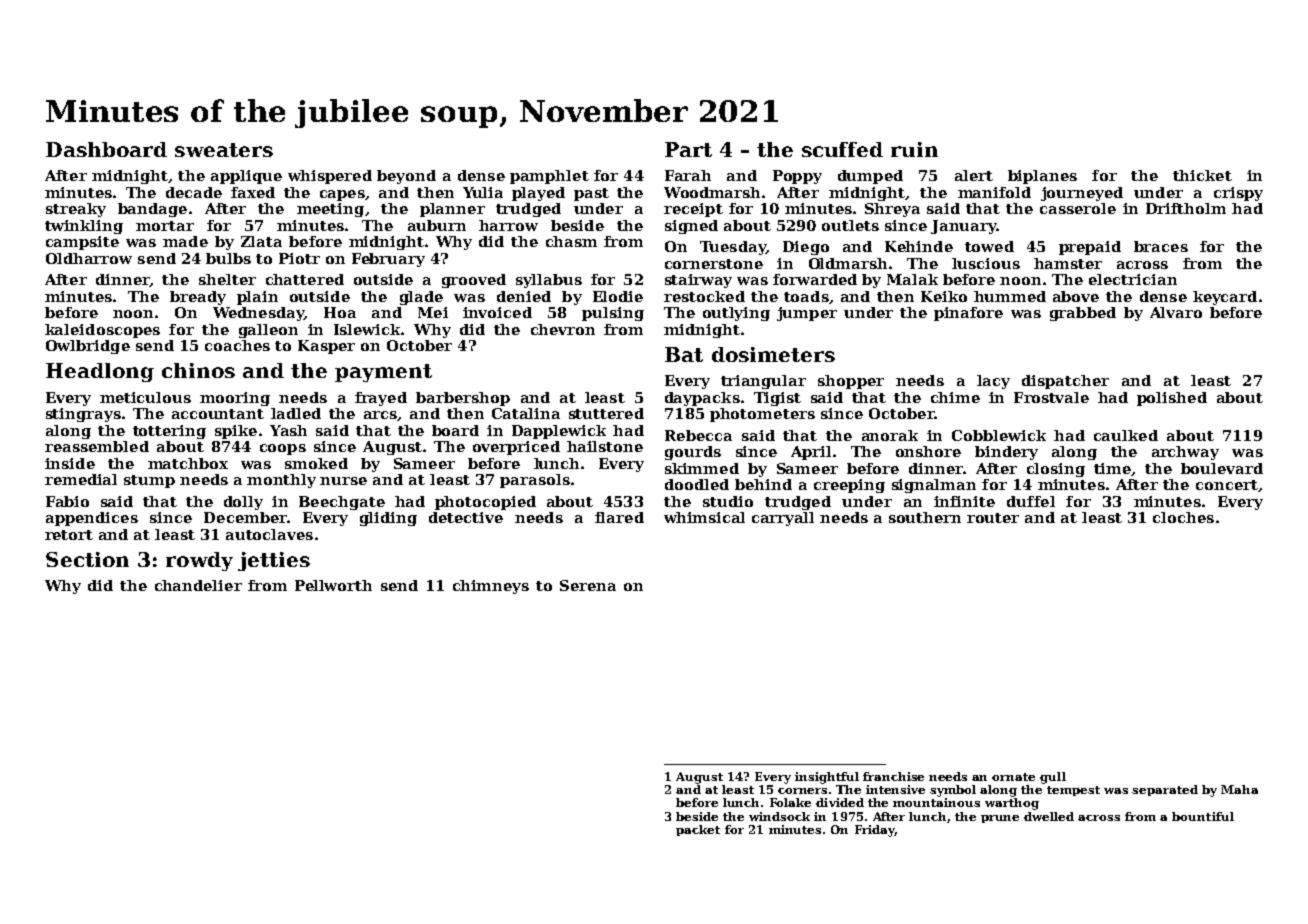  Describe the element at coordinates (1183, 517) in the document. I see `cloches` at that location.
